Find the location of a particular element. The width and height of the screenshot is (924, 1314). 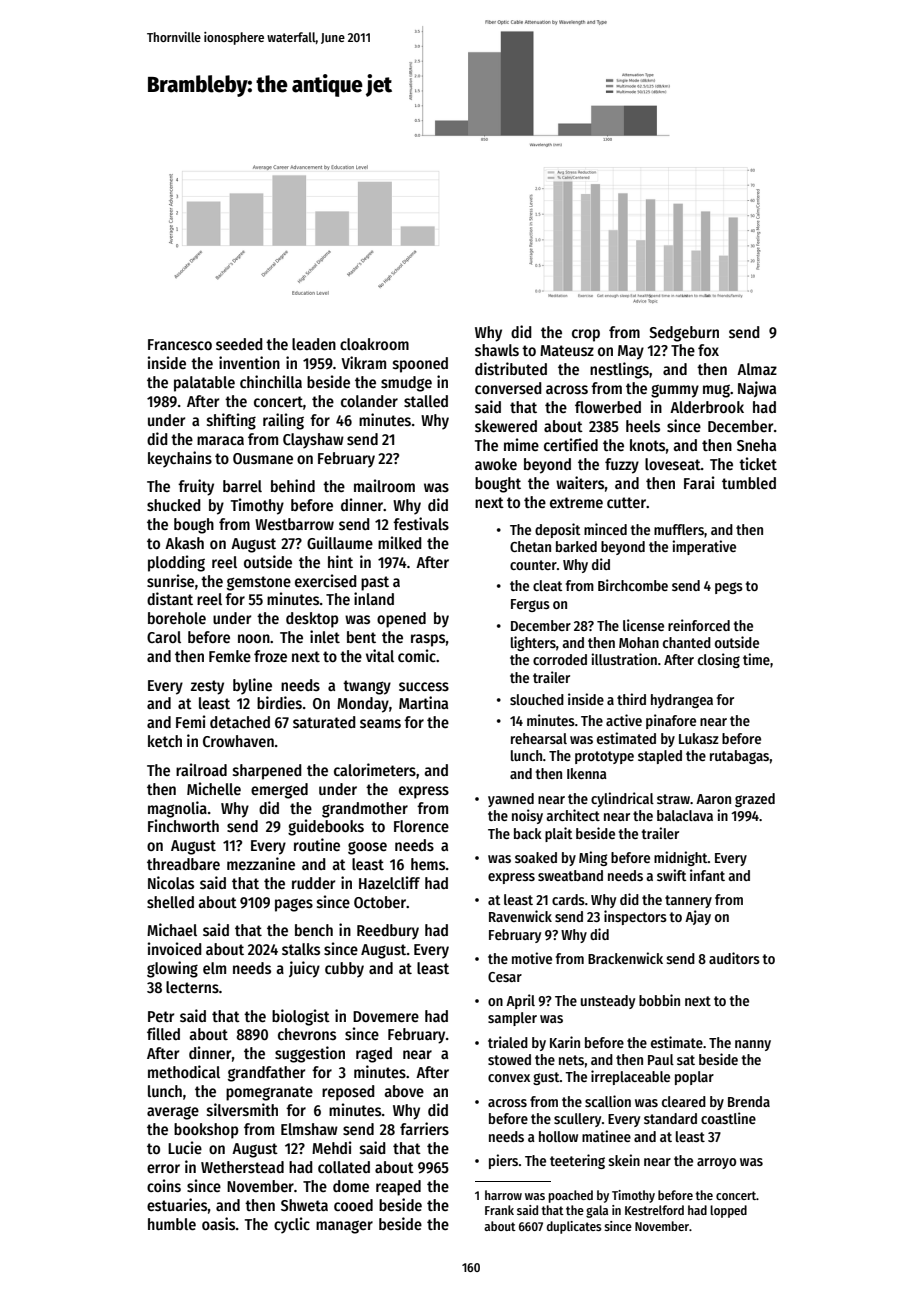

nestlings is located at coordinates (619, 370).
